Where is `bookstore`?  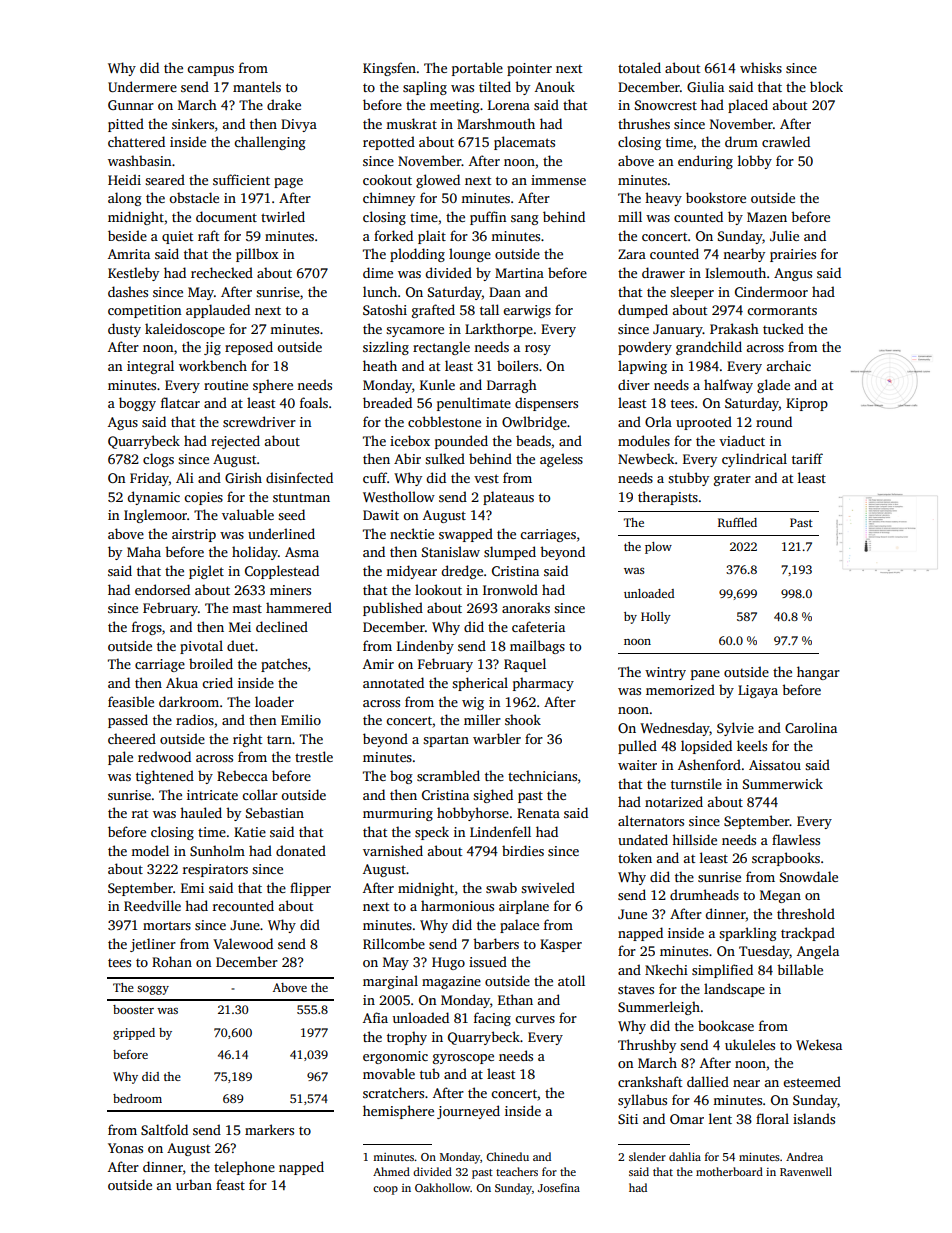
bookstore is located at coordinates (716, 197).
